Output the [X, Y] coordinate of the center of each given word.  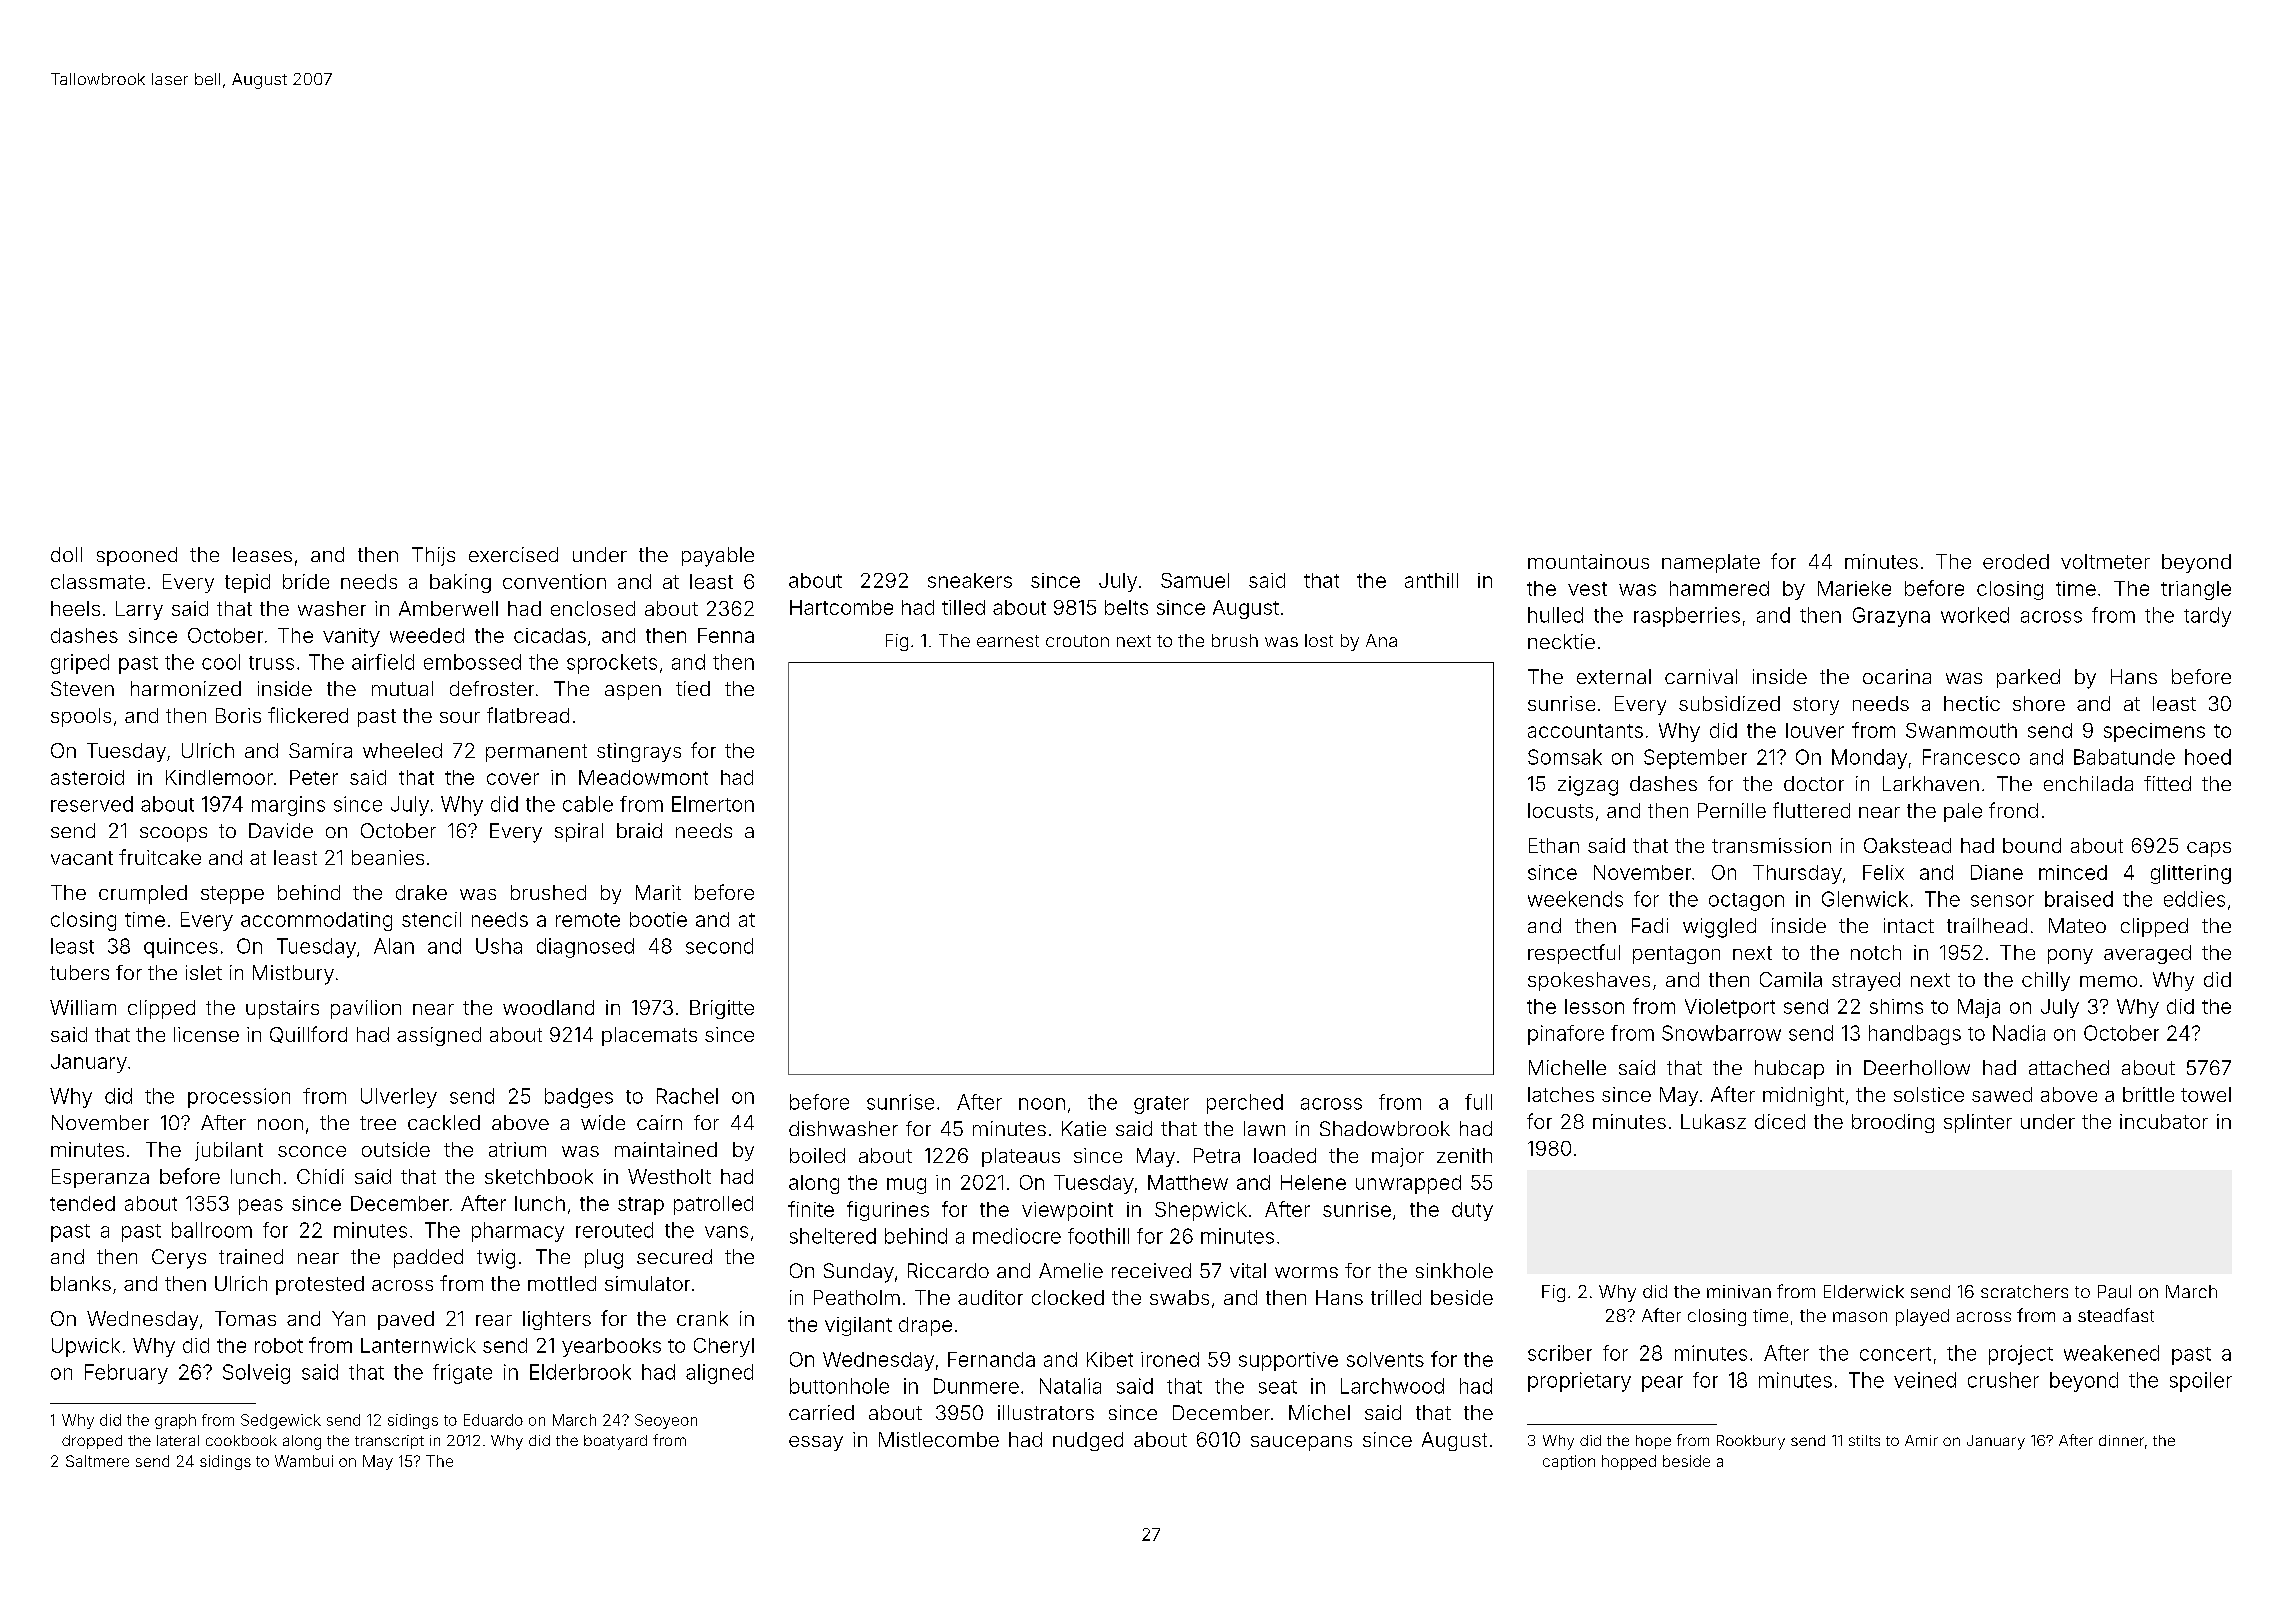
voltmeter [2105, 561]
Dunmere [976, 1386]
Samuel [1195, 580]
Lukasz [1713, 1121]
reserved [92, 804]
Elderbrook [580, 1372]
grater [1161, 1105]
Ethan [1554, 845]
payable [718, 557]
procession [239, 1098]
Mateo [2077, 925]
